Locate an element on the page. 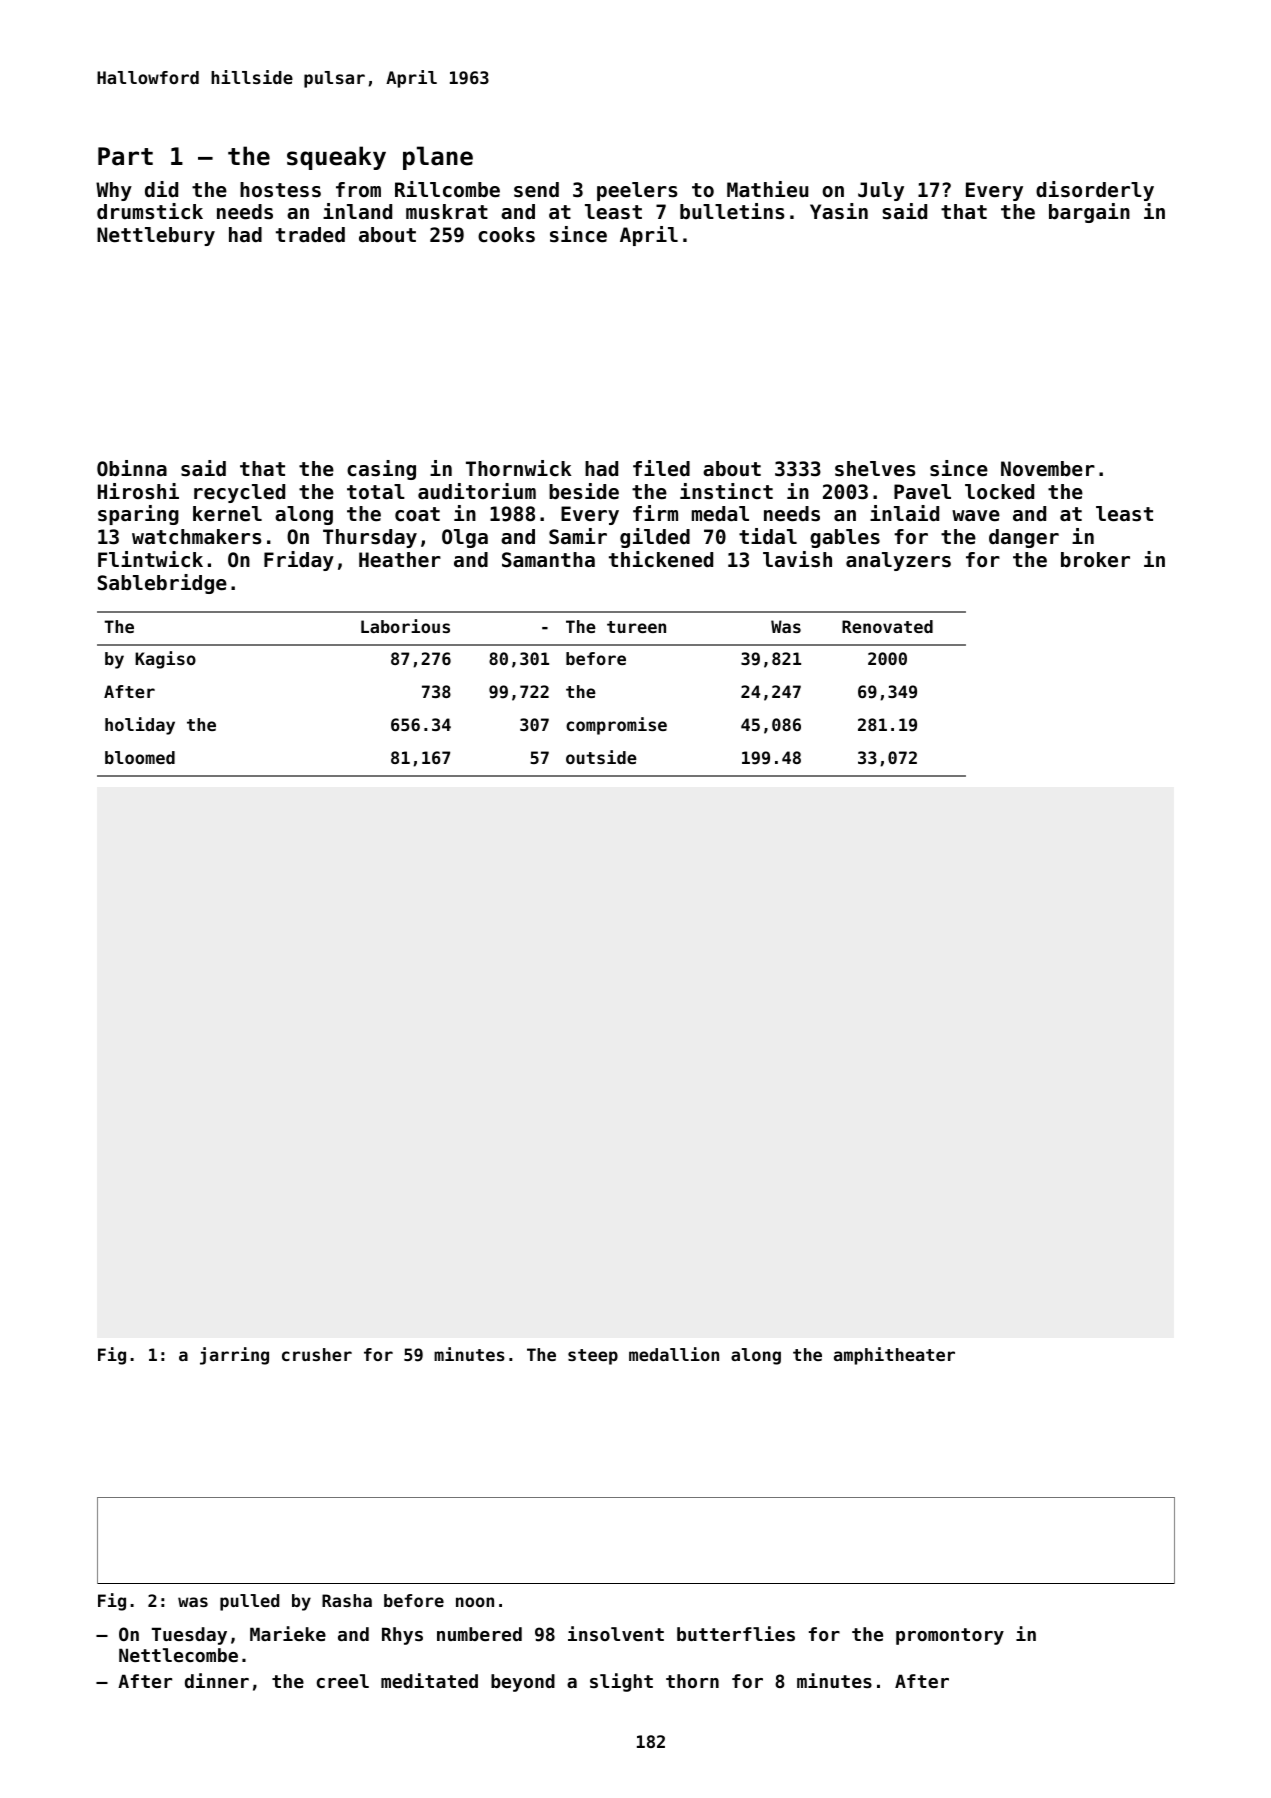 The image size is (1271, 1798). Renovated is located at coordinates (887, 626).
